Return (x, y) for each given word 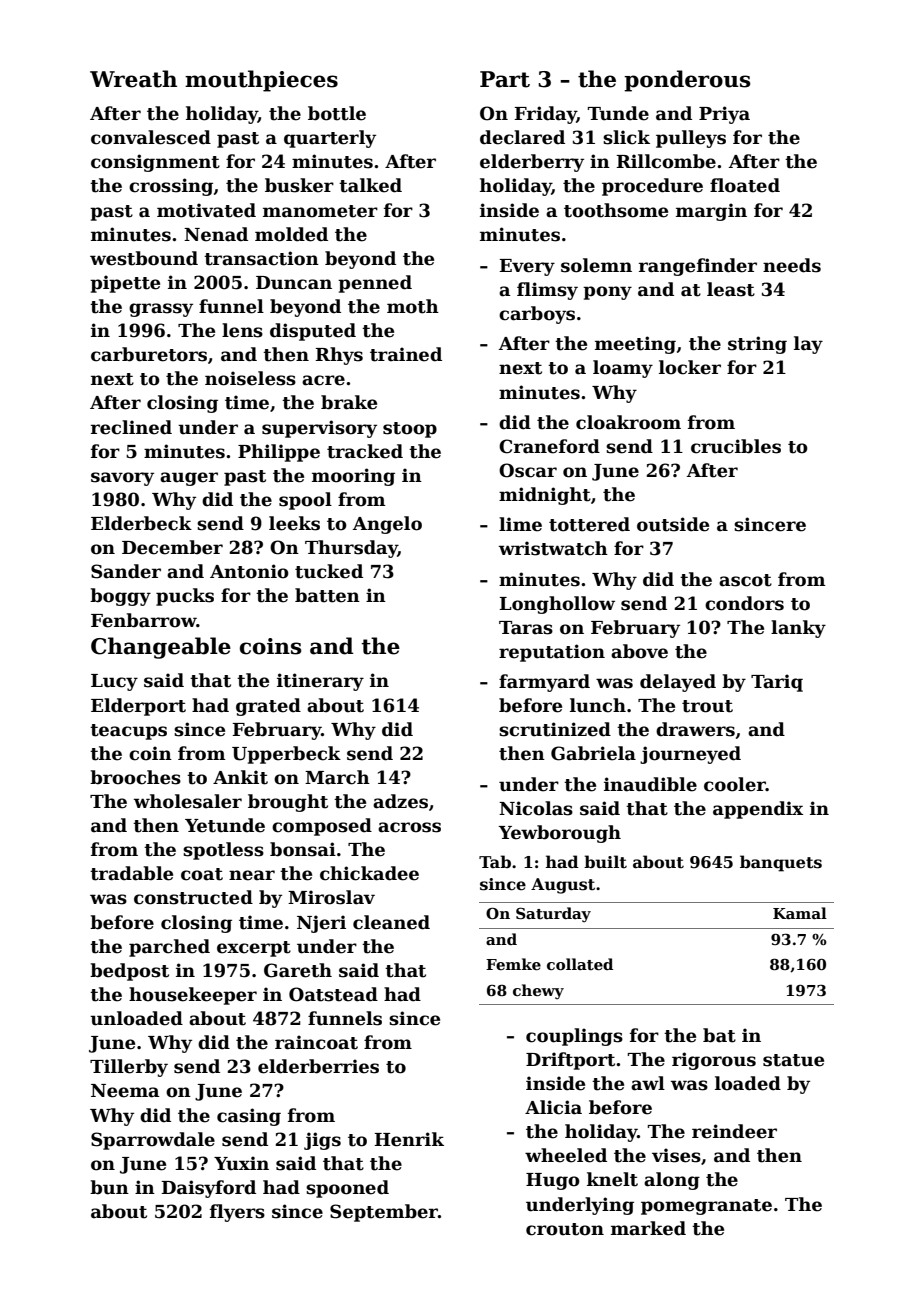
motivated (206, 210)
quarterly (330, 139)
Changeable (161, 648)
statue (793, 1060)
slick (626, 137)
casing (249, 1117)
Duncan (294, 283)
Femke (513, 964)
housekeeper (193, 996)
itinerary (320, 682)
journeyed (690, 755)
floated (745, 185)
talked (370, 185)
